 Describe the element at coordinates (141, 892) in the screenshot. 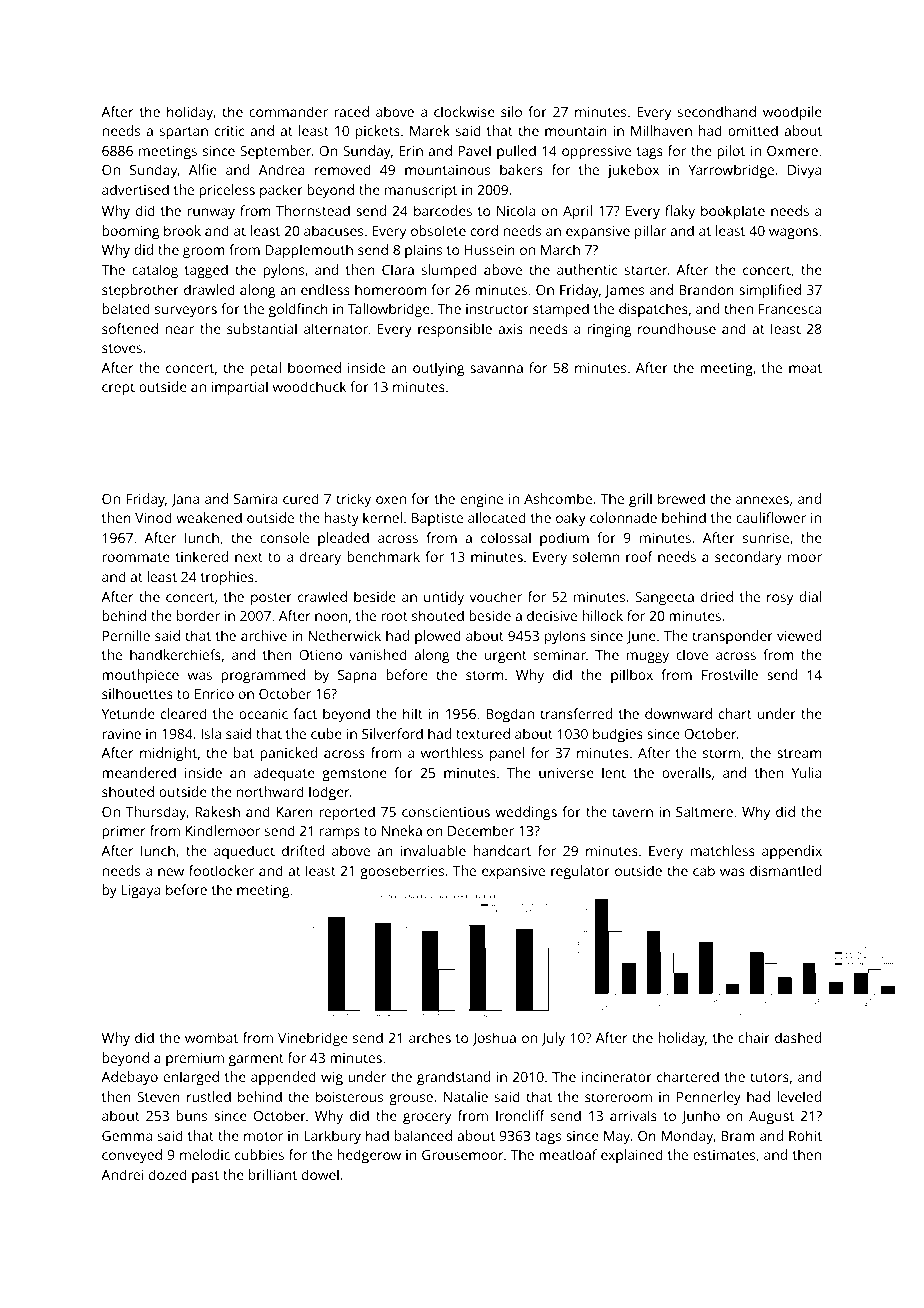

I see `Ligaya` at that location.
